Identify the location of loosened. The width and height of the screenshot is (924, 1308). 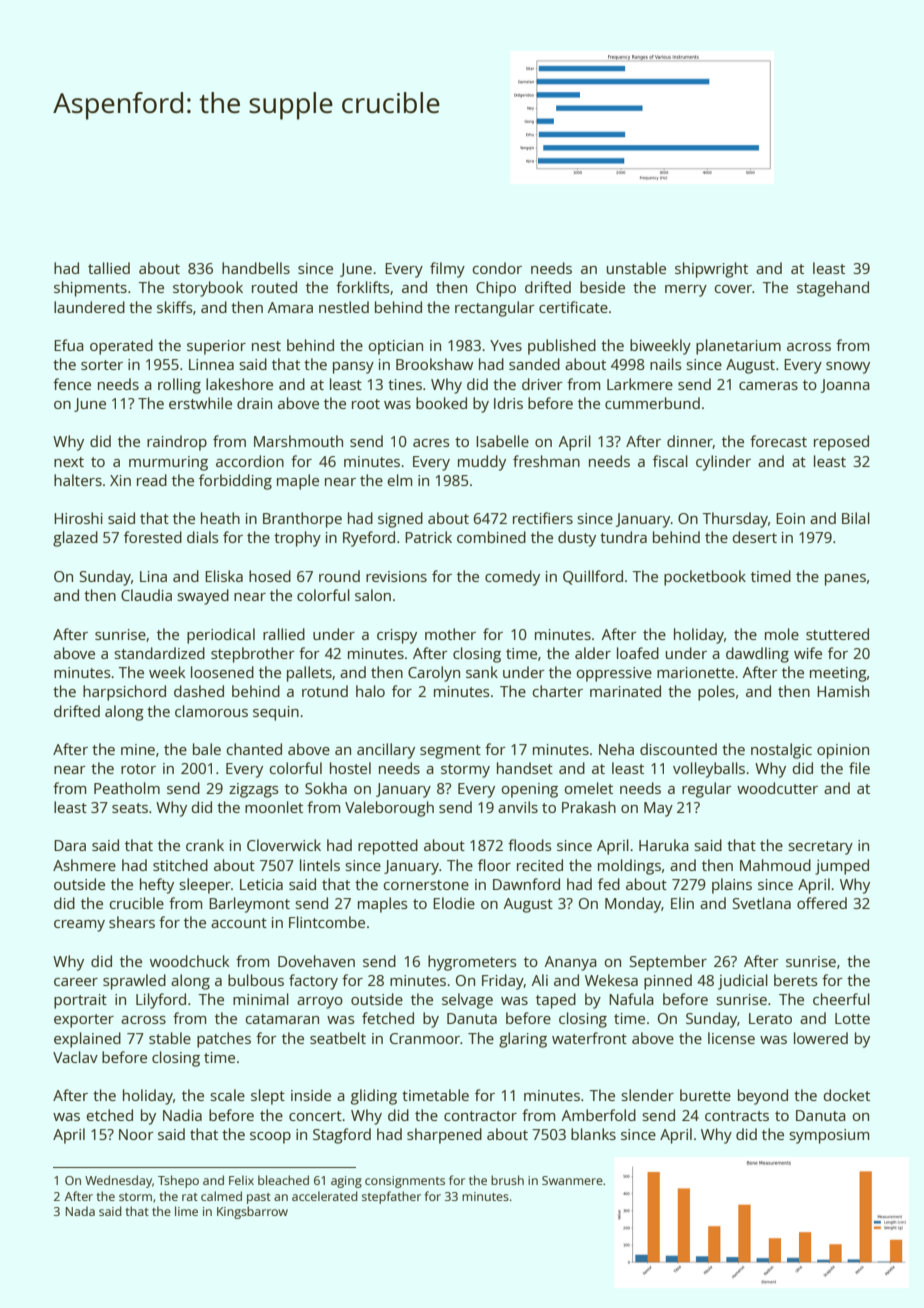
(222, 672).
